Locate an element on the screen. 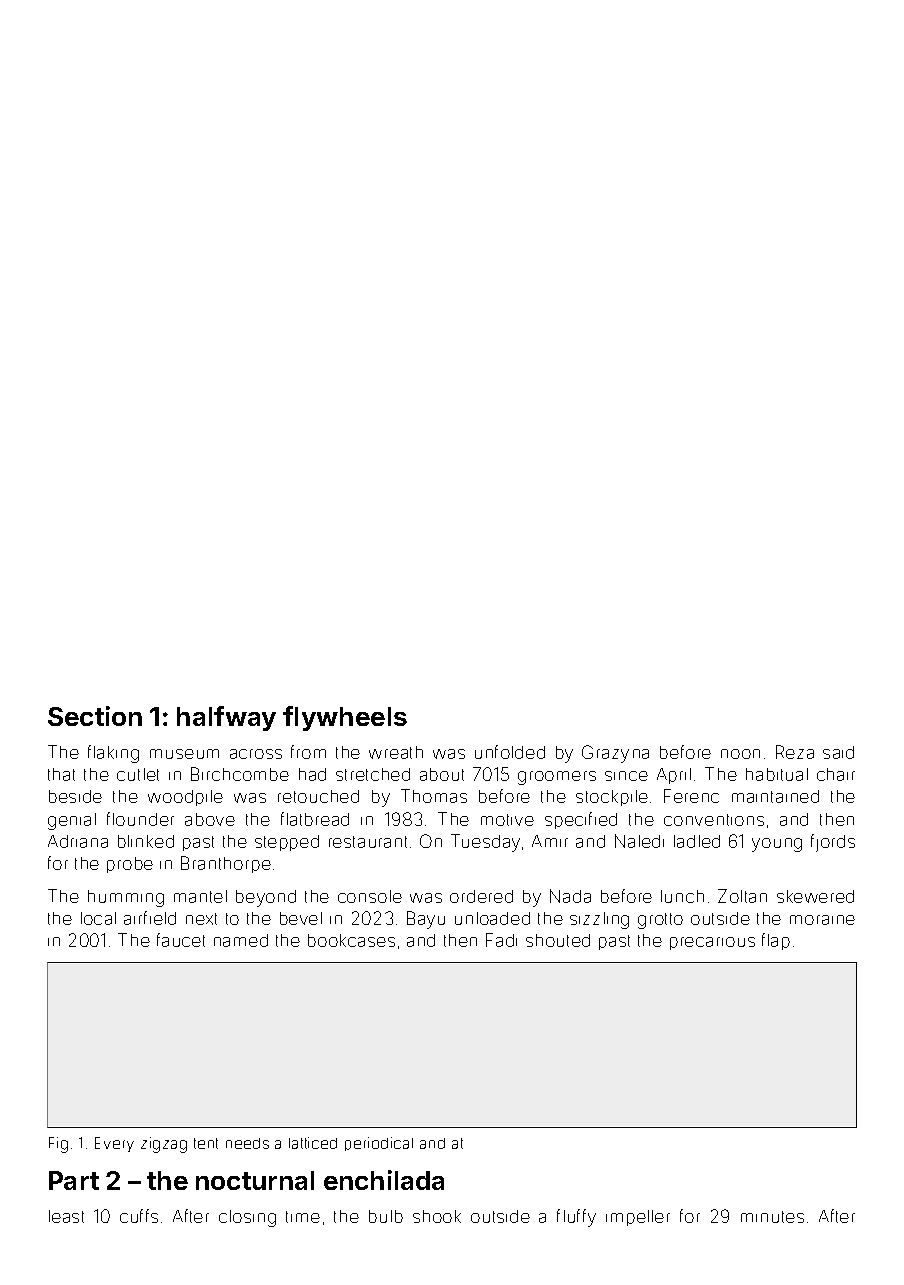 The height and width of the screenshot is (1285, 904). halfway is located at coordinates (226, 718).
